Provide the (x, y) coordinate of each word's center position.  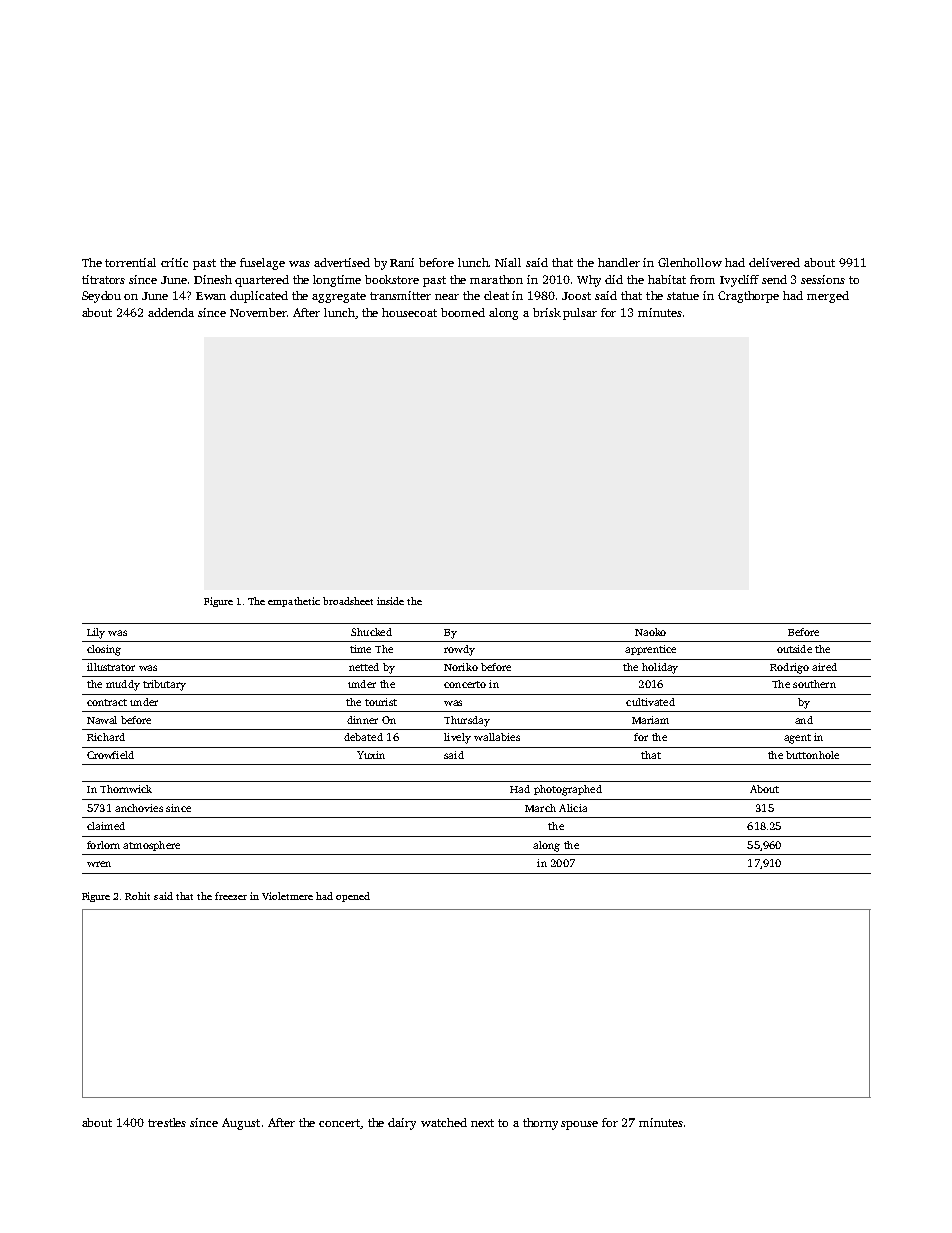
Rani (402, 262)
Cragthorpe (748, 297)
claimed (106, 826)
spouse (579, 1125)
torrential (130, 262)
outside (794, 649)
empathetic (294, 602)
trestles (167, 1122)
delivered (774, 262)
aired (824, 667)
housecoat (409, 312)
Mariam (650, 720)
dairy (402, 1124)
